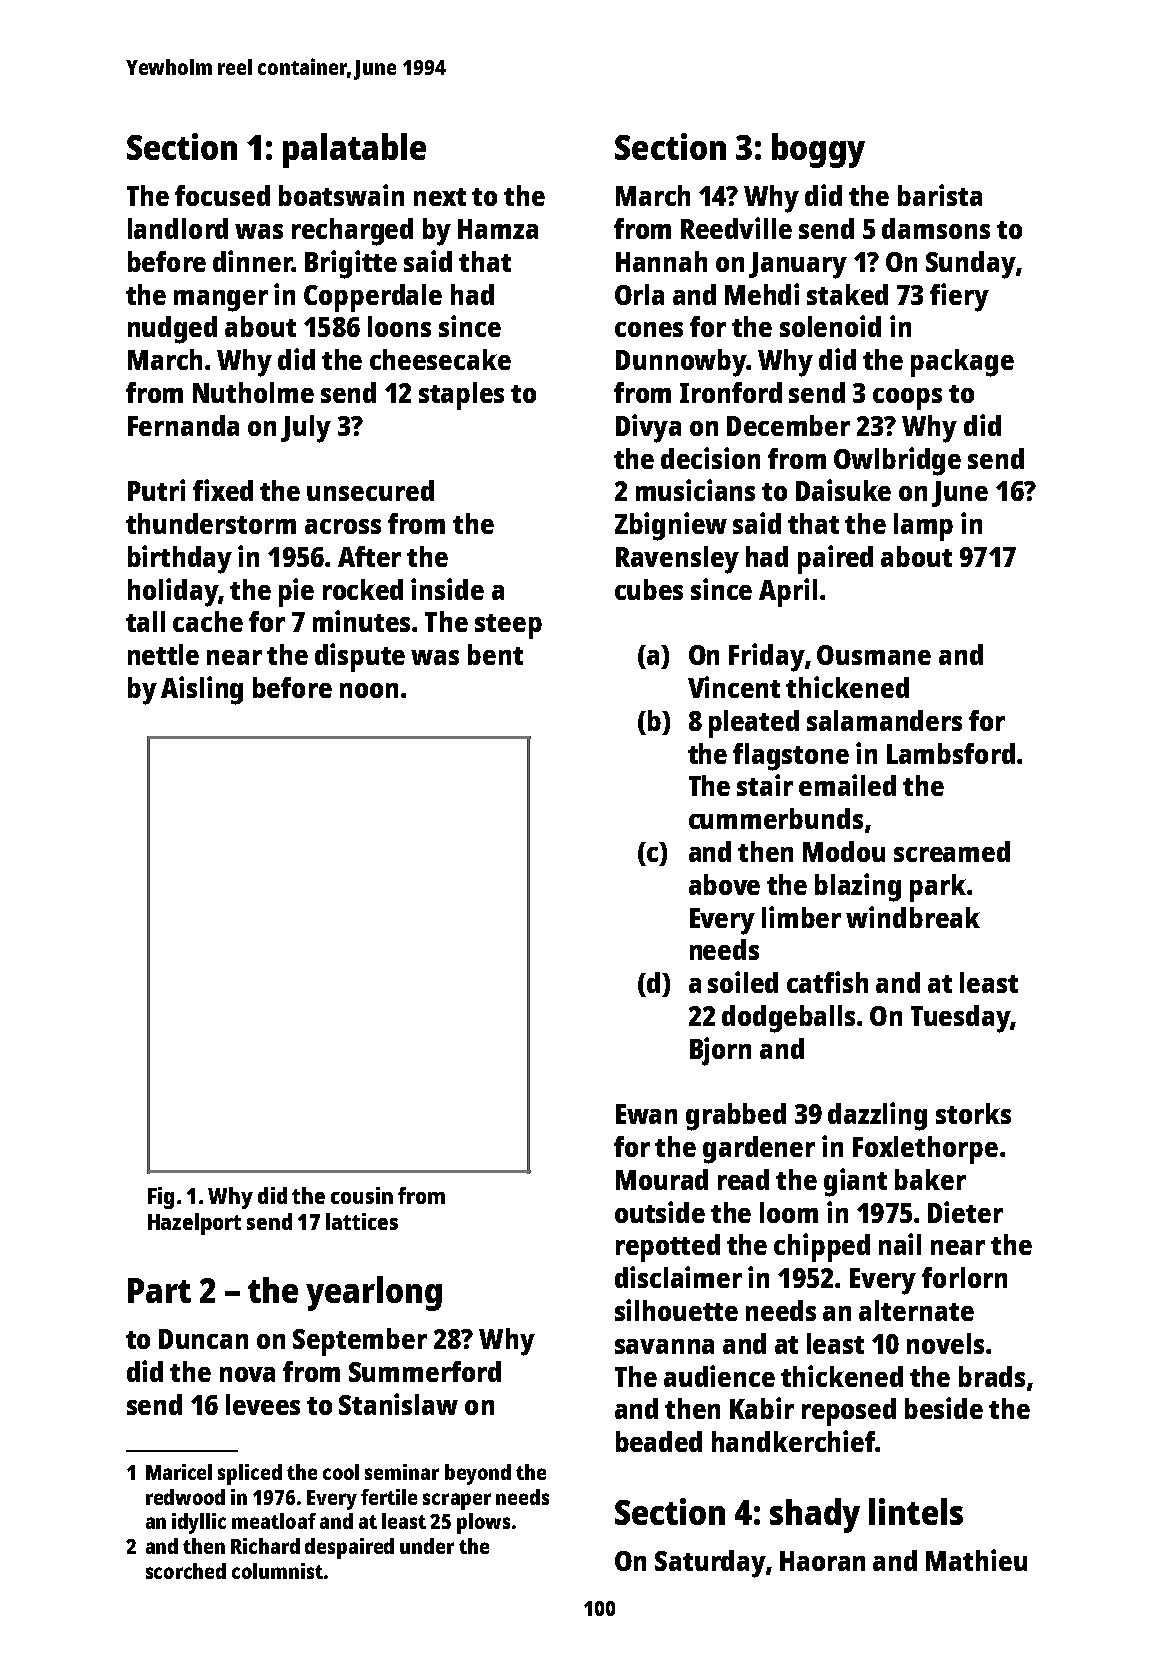 Image resolution: width=1165 pixels, height=1654 pixels. Describe the element at coordinates (962, 363) in the page. I see `package` at that location.
